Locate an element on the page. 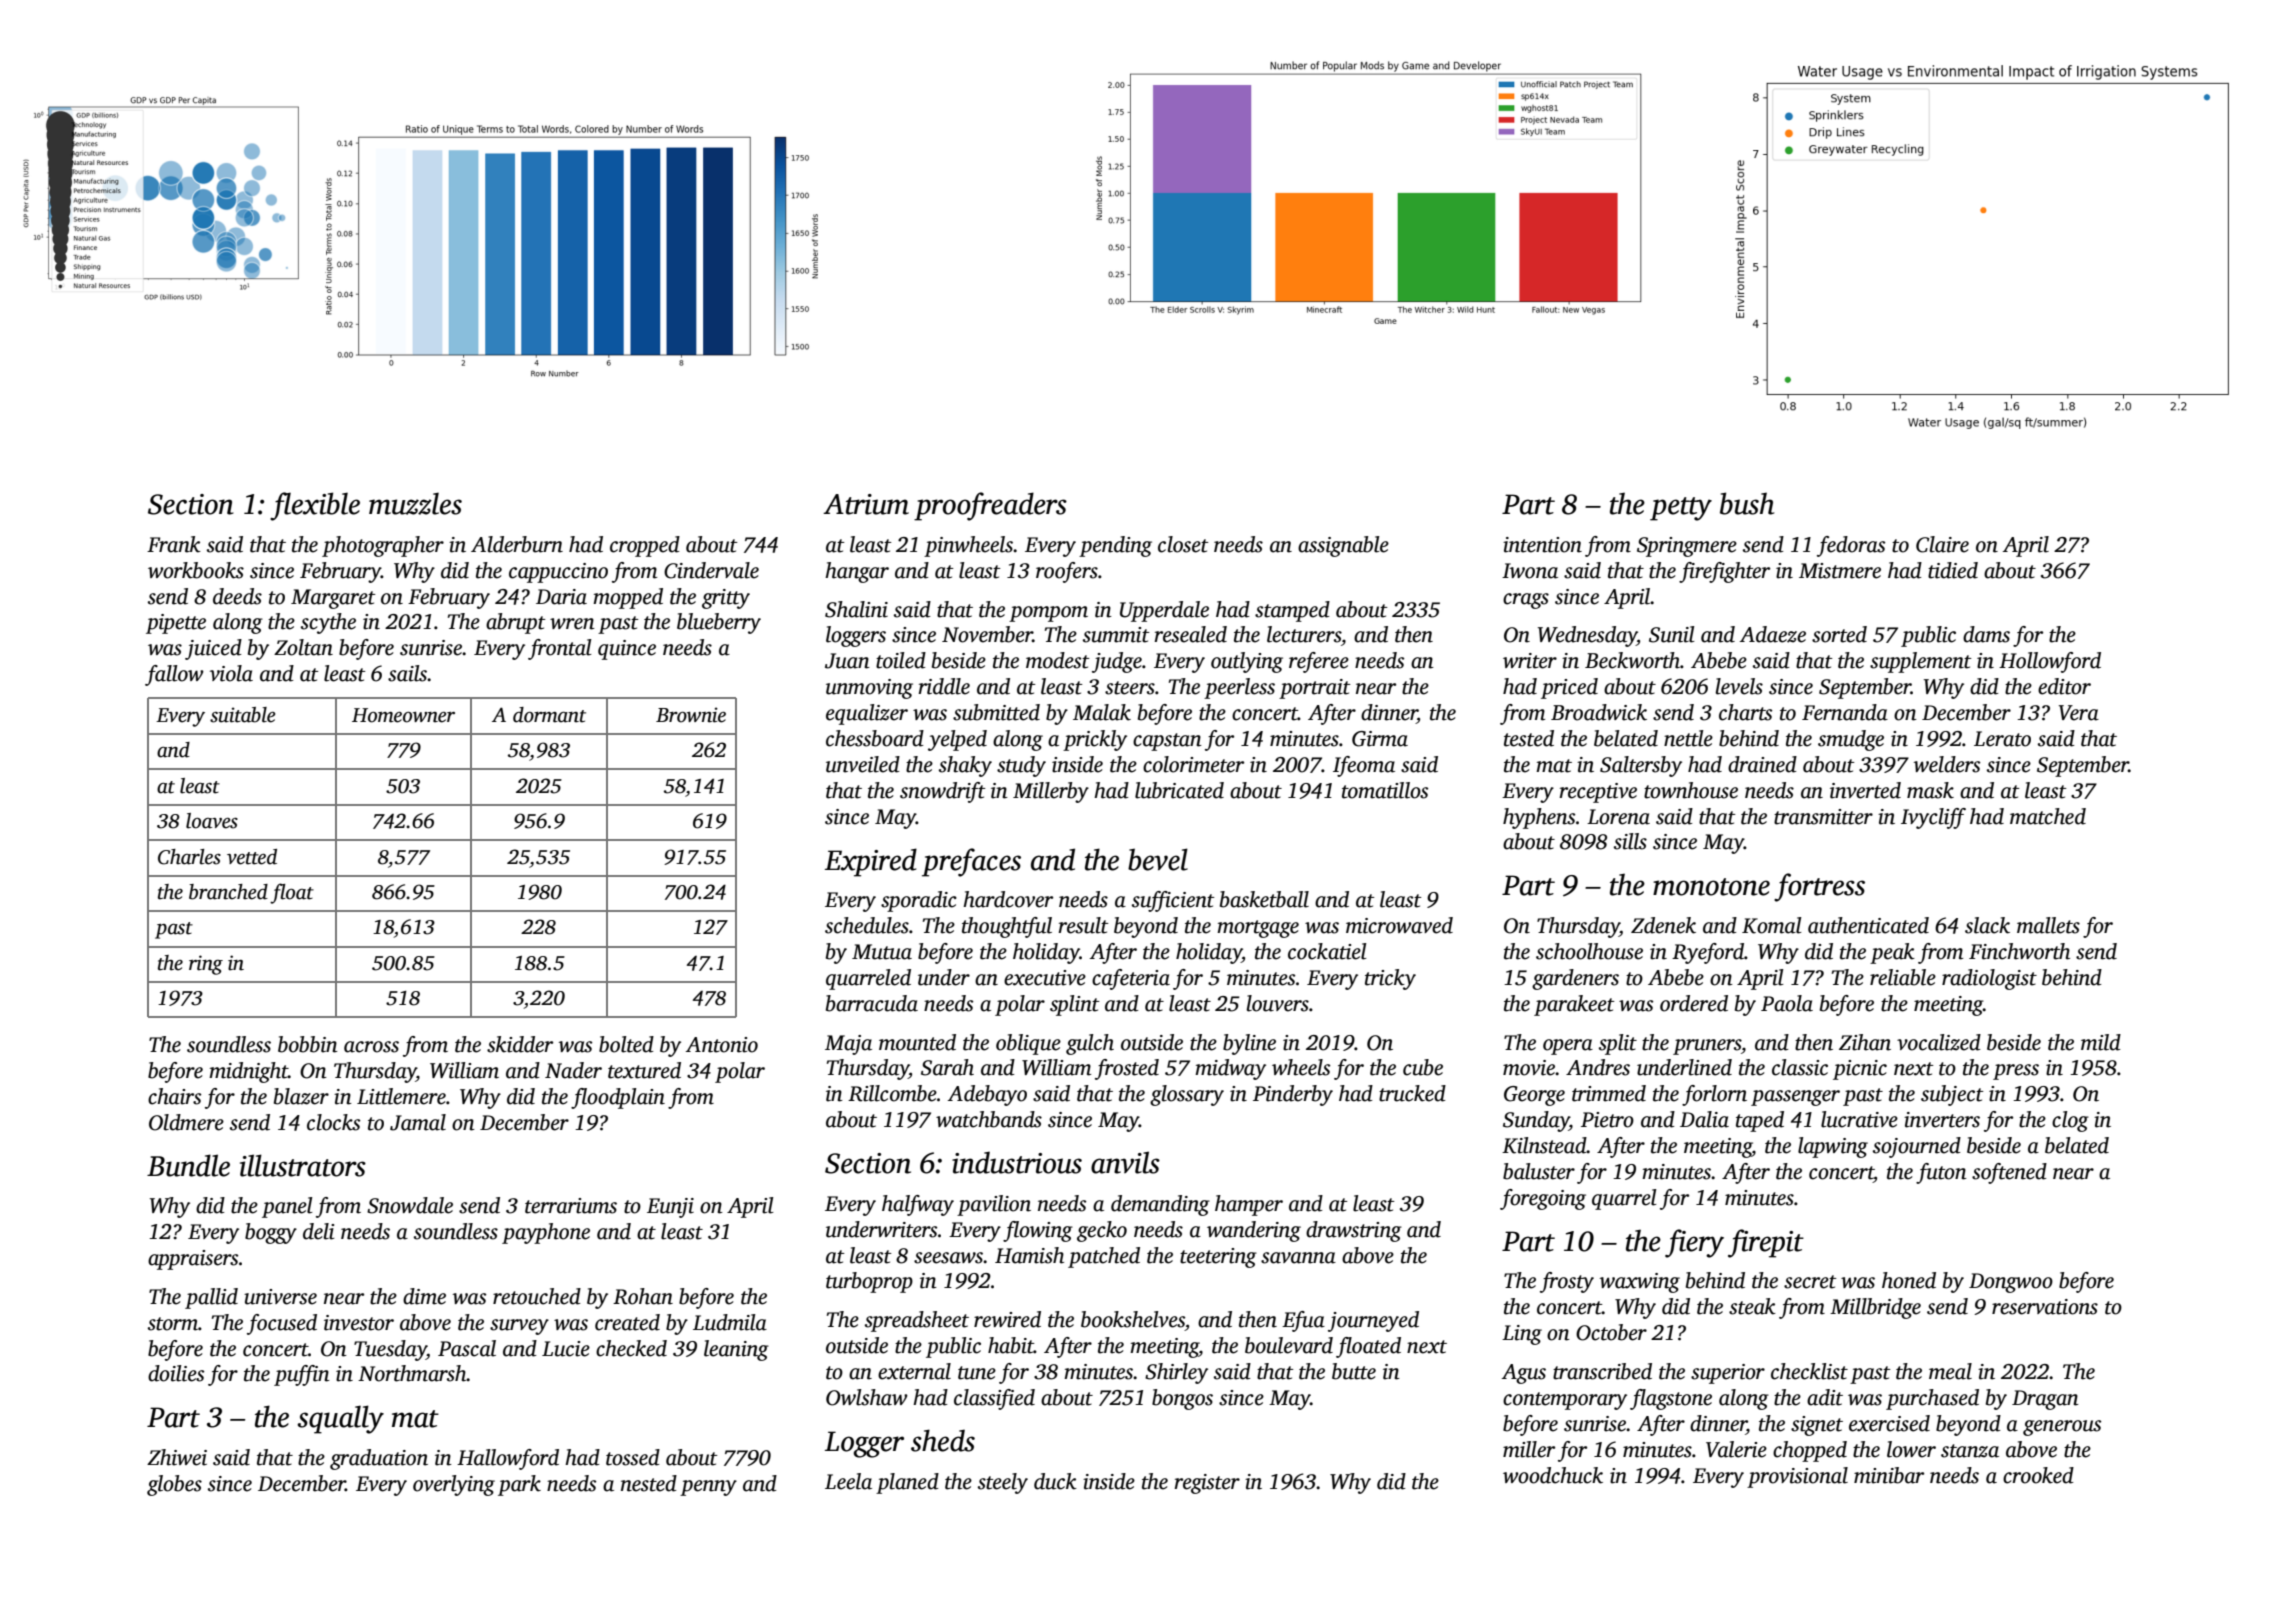  retouched is located at coordinates (537, 1296).
